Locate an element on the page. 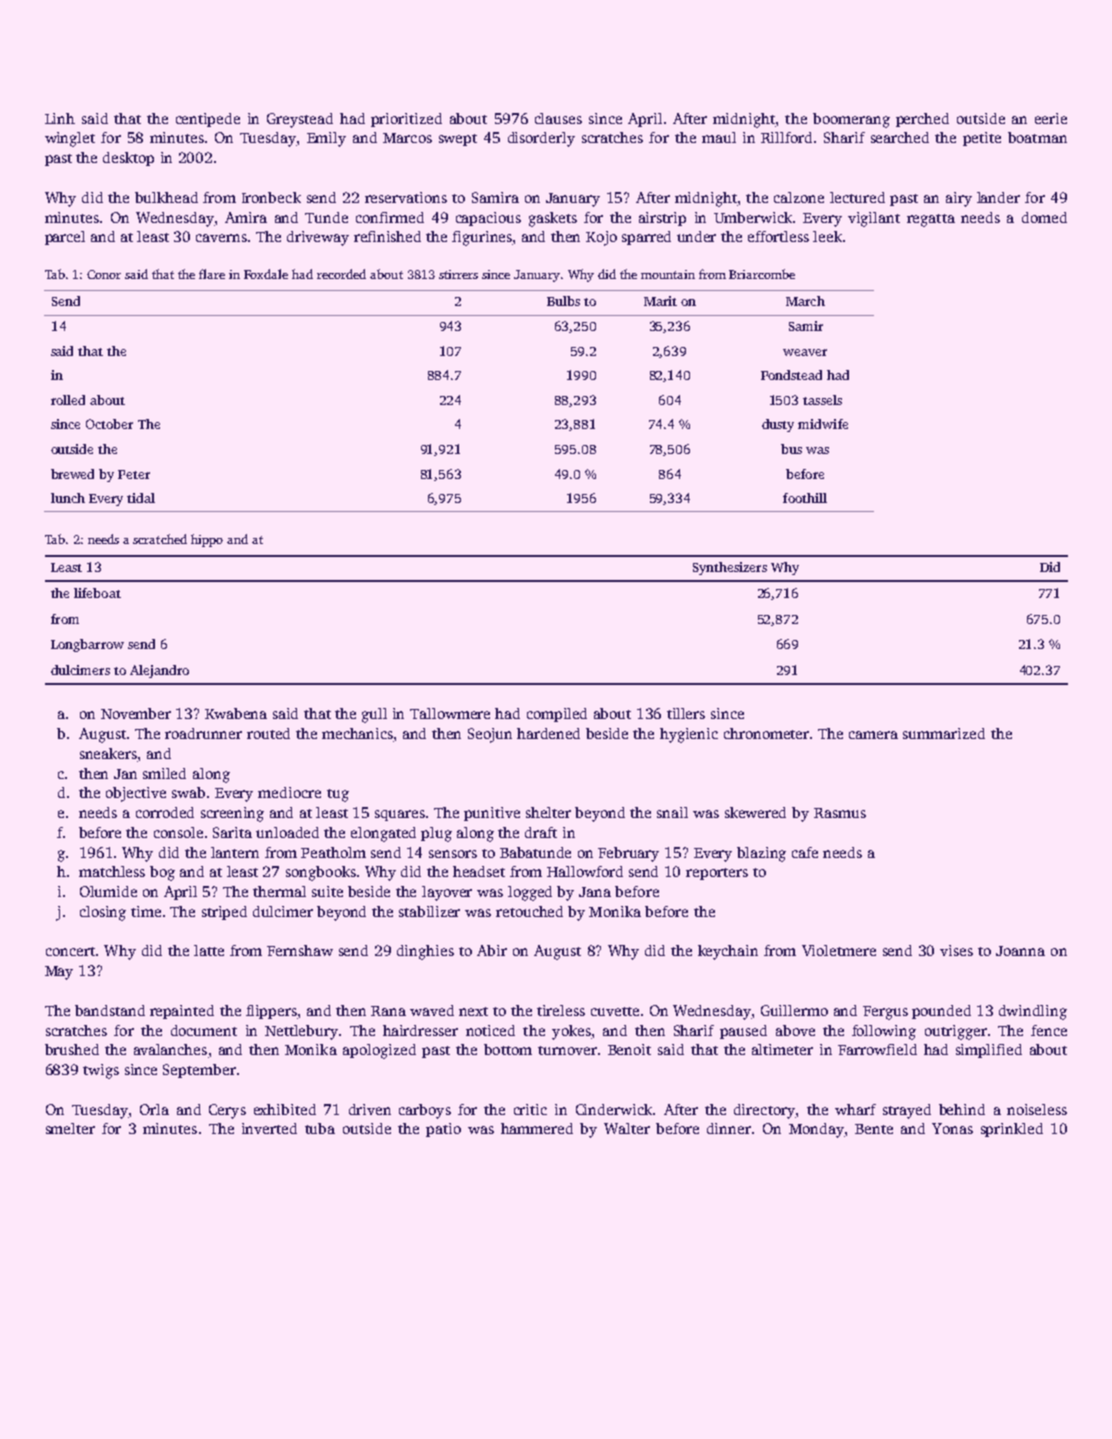 The image size is (1112, 1439). headset is located at coordinates (479, 871).
